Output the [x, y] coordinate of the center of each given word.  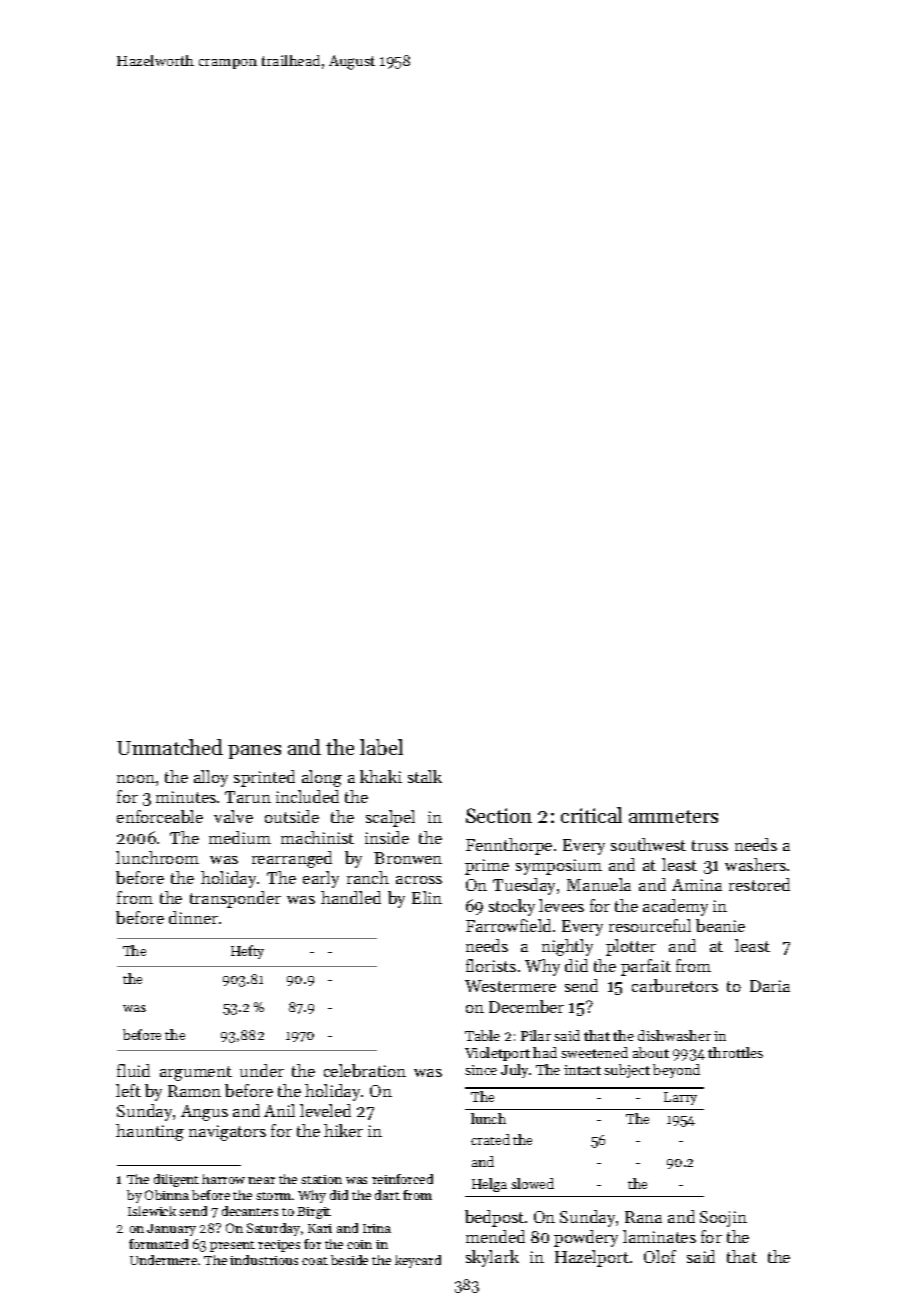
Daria [770, 986]
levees [561, 905]
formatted [158, 1244]
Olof [660, 1256]
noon [136, 779]
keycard [418, 1261]
